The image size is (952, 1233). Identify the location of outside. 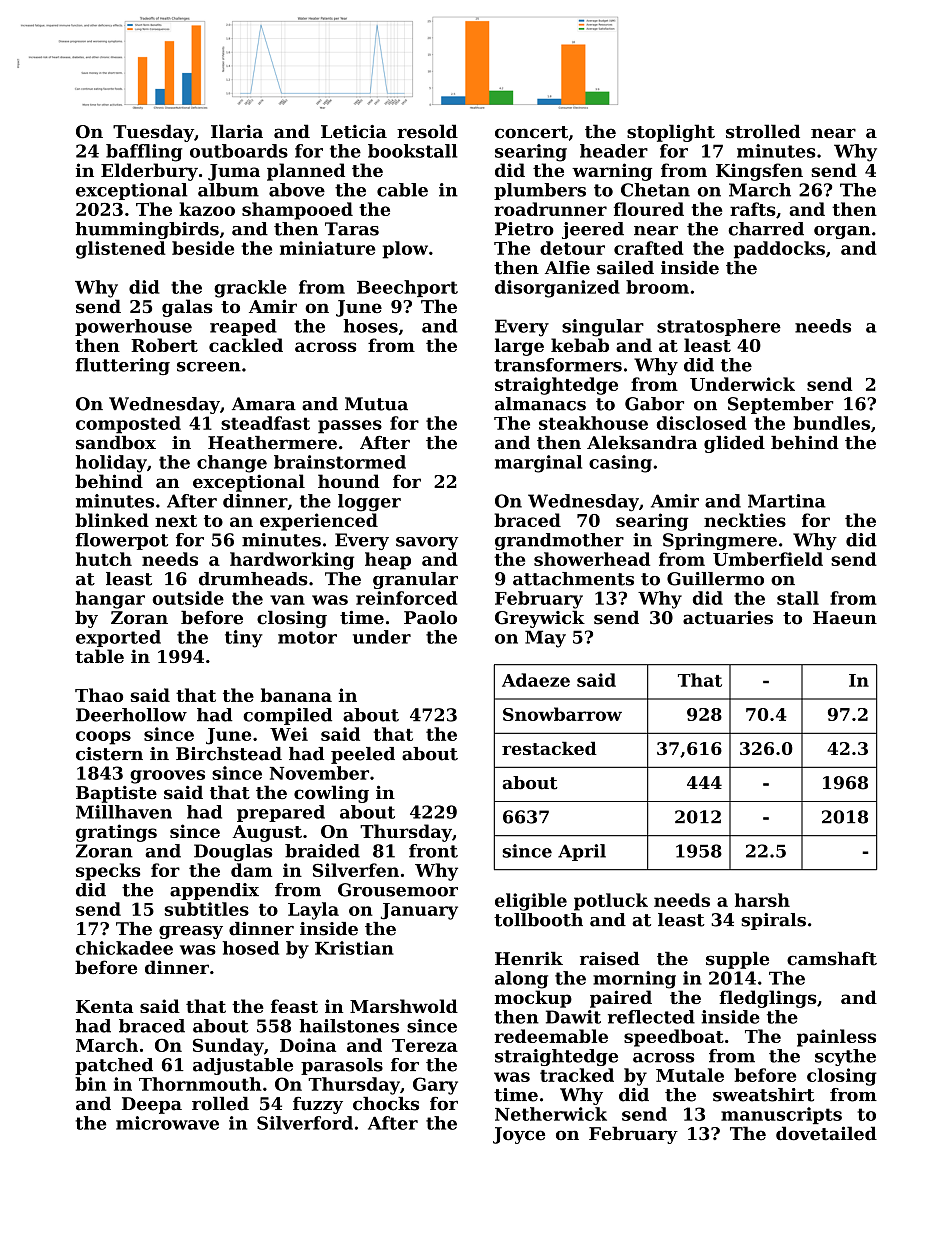
(188, 598).
